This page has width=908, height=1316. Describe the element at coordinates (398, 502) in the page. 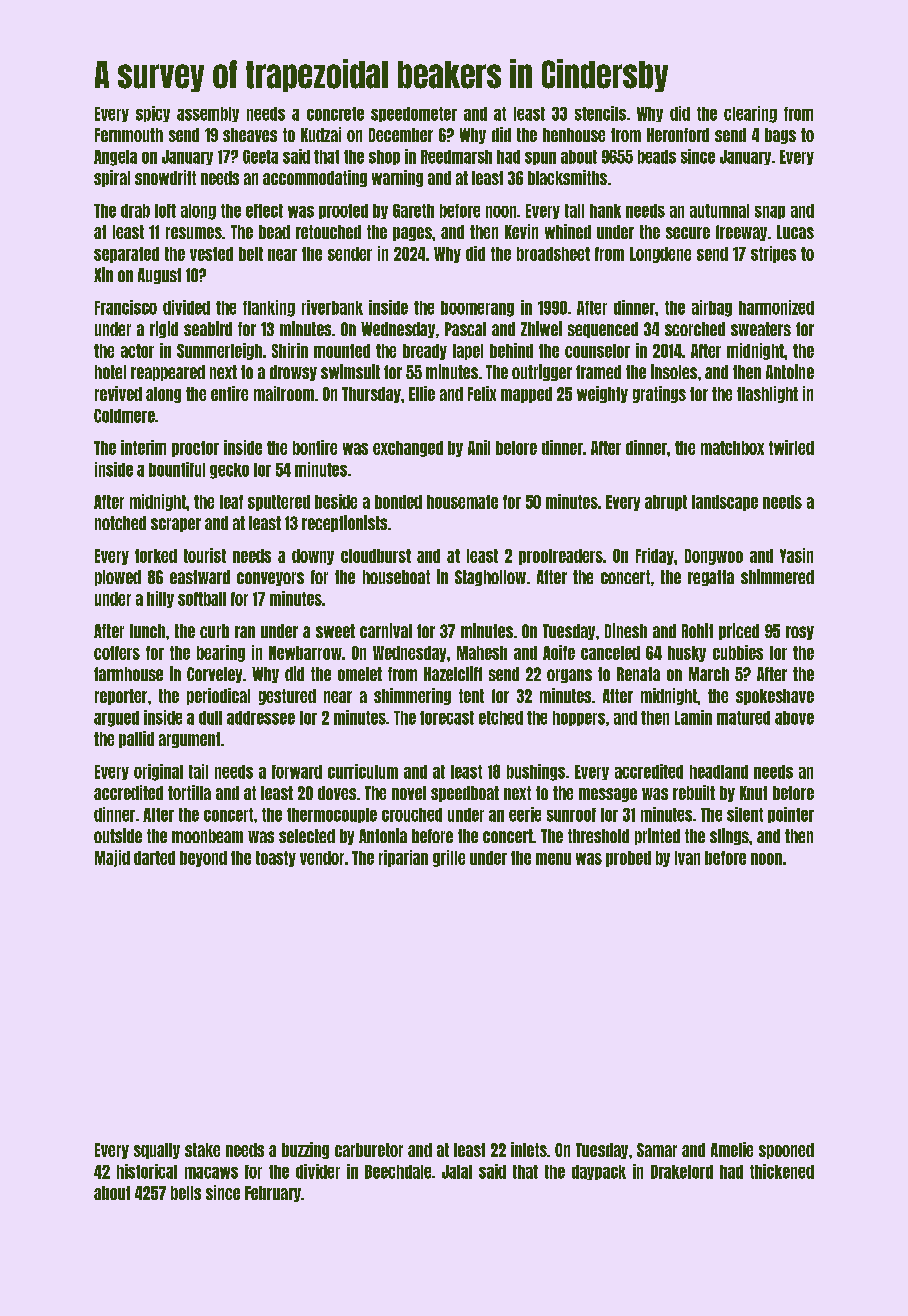

I see `bonded` at that location.
